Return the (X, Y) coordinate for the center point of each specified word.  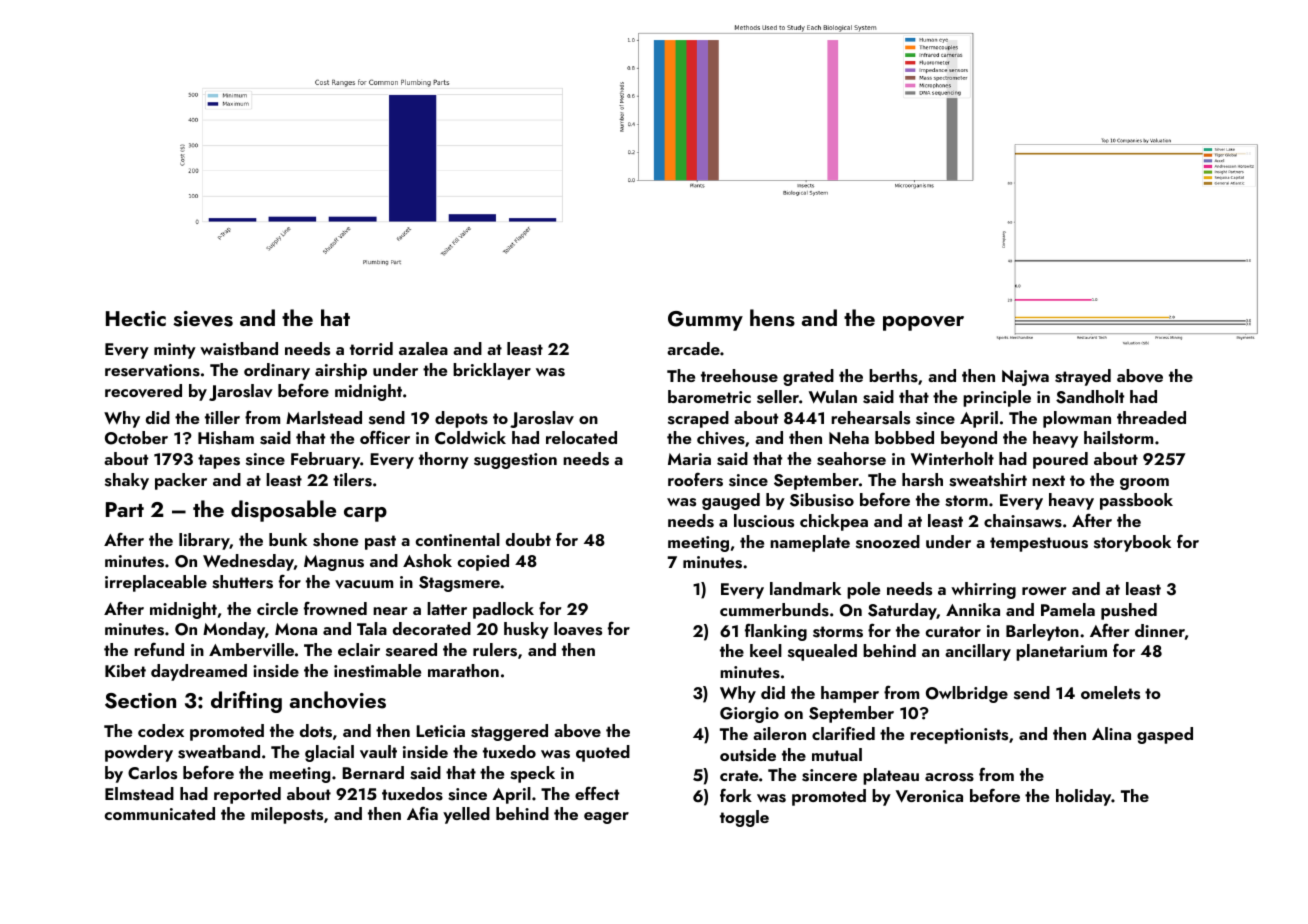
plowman (1077, 419)
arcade (693, 348)
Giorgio (749, 715)
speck (532, 774)
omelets (1110, 693)
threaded (1151, 417)
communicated (160, 813)
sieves (203, 319)
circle (277, 608)
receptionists (959, 736)
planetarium (1061, 652)
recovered (143, 391)
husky (526, 630)
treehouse (739, 376)
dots (316, 731)
